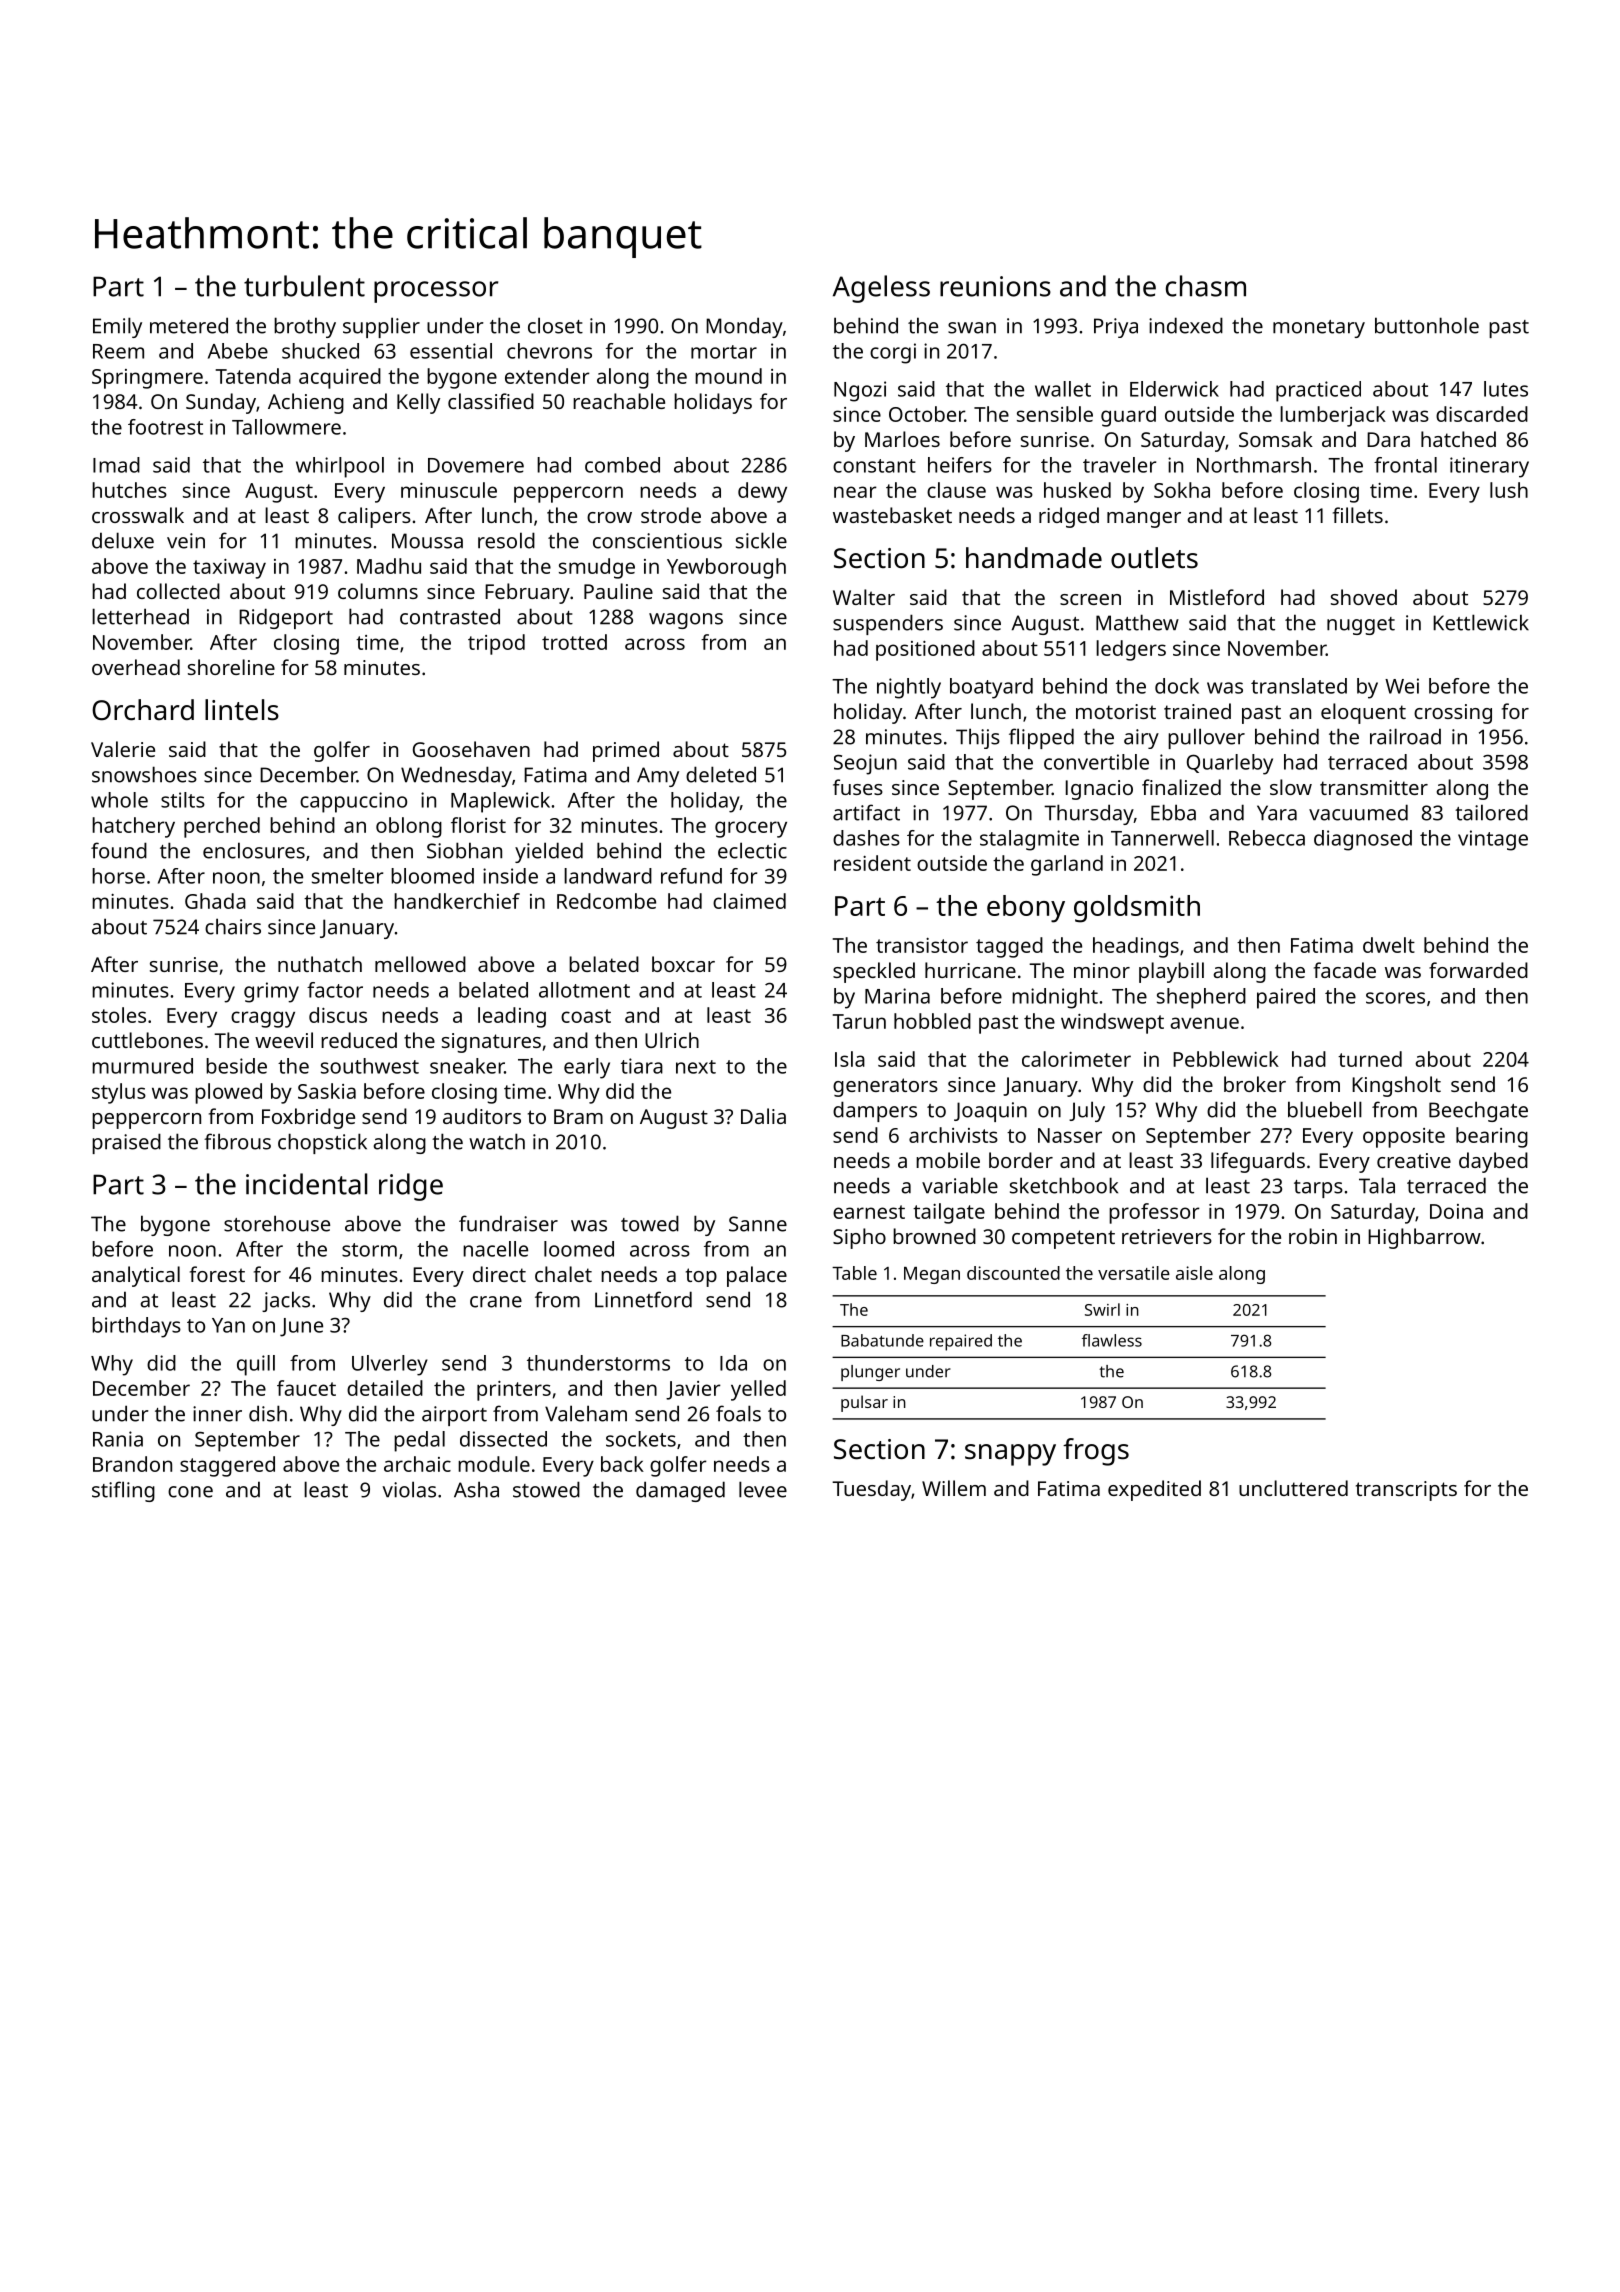 The width and height of the screenshot is (1620, 2292). What do you see at coordinates (1021, 1160) in the screenshot?
I see `border` at bounding box center [1021, 1160].
